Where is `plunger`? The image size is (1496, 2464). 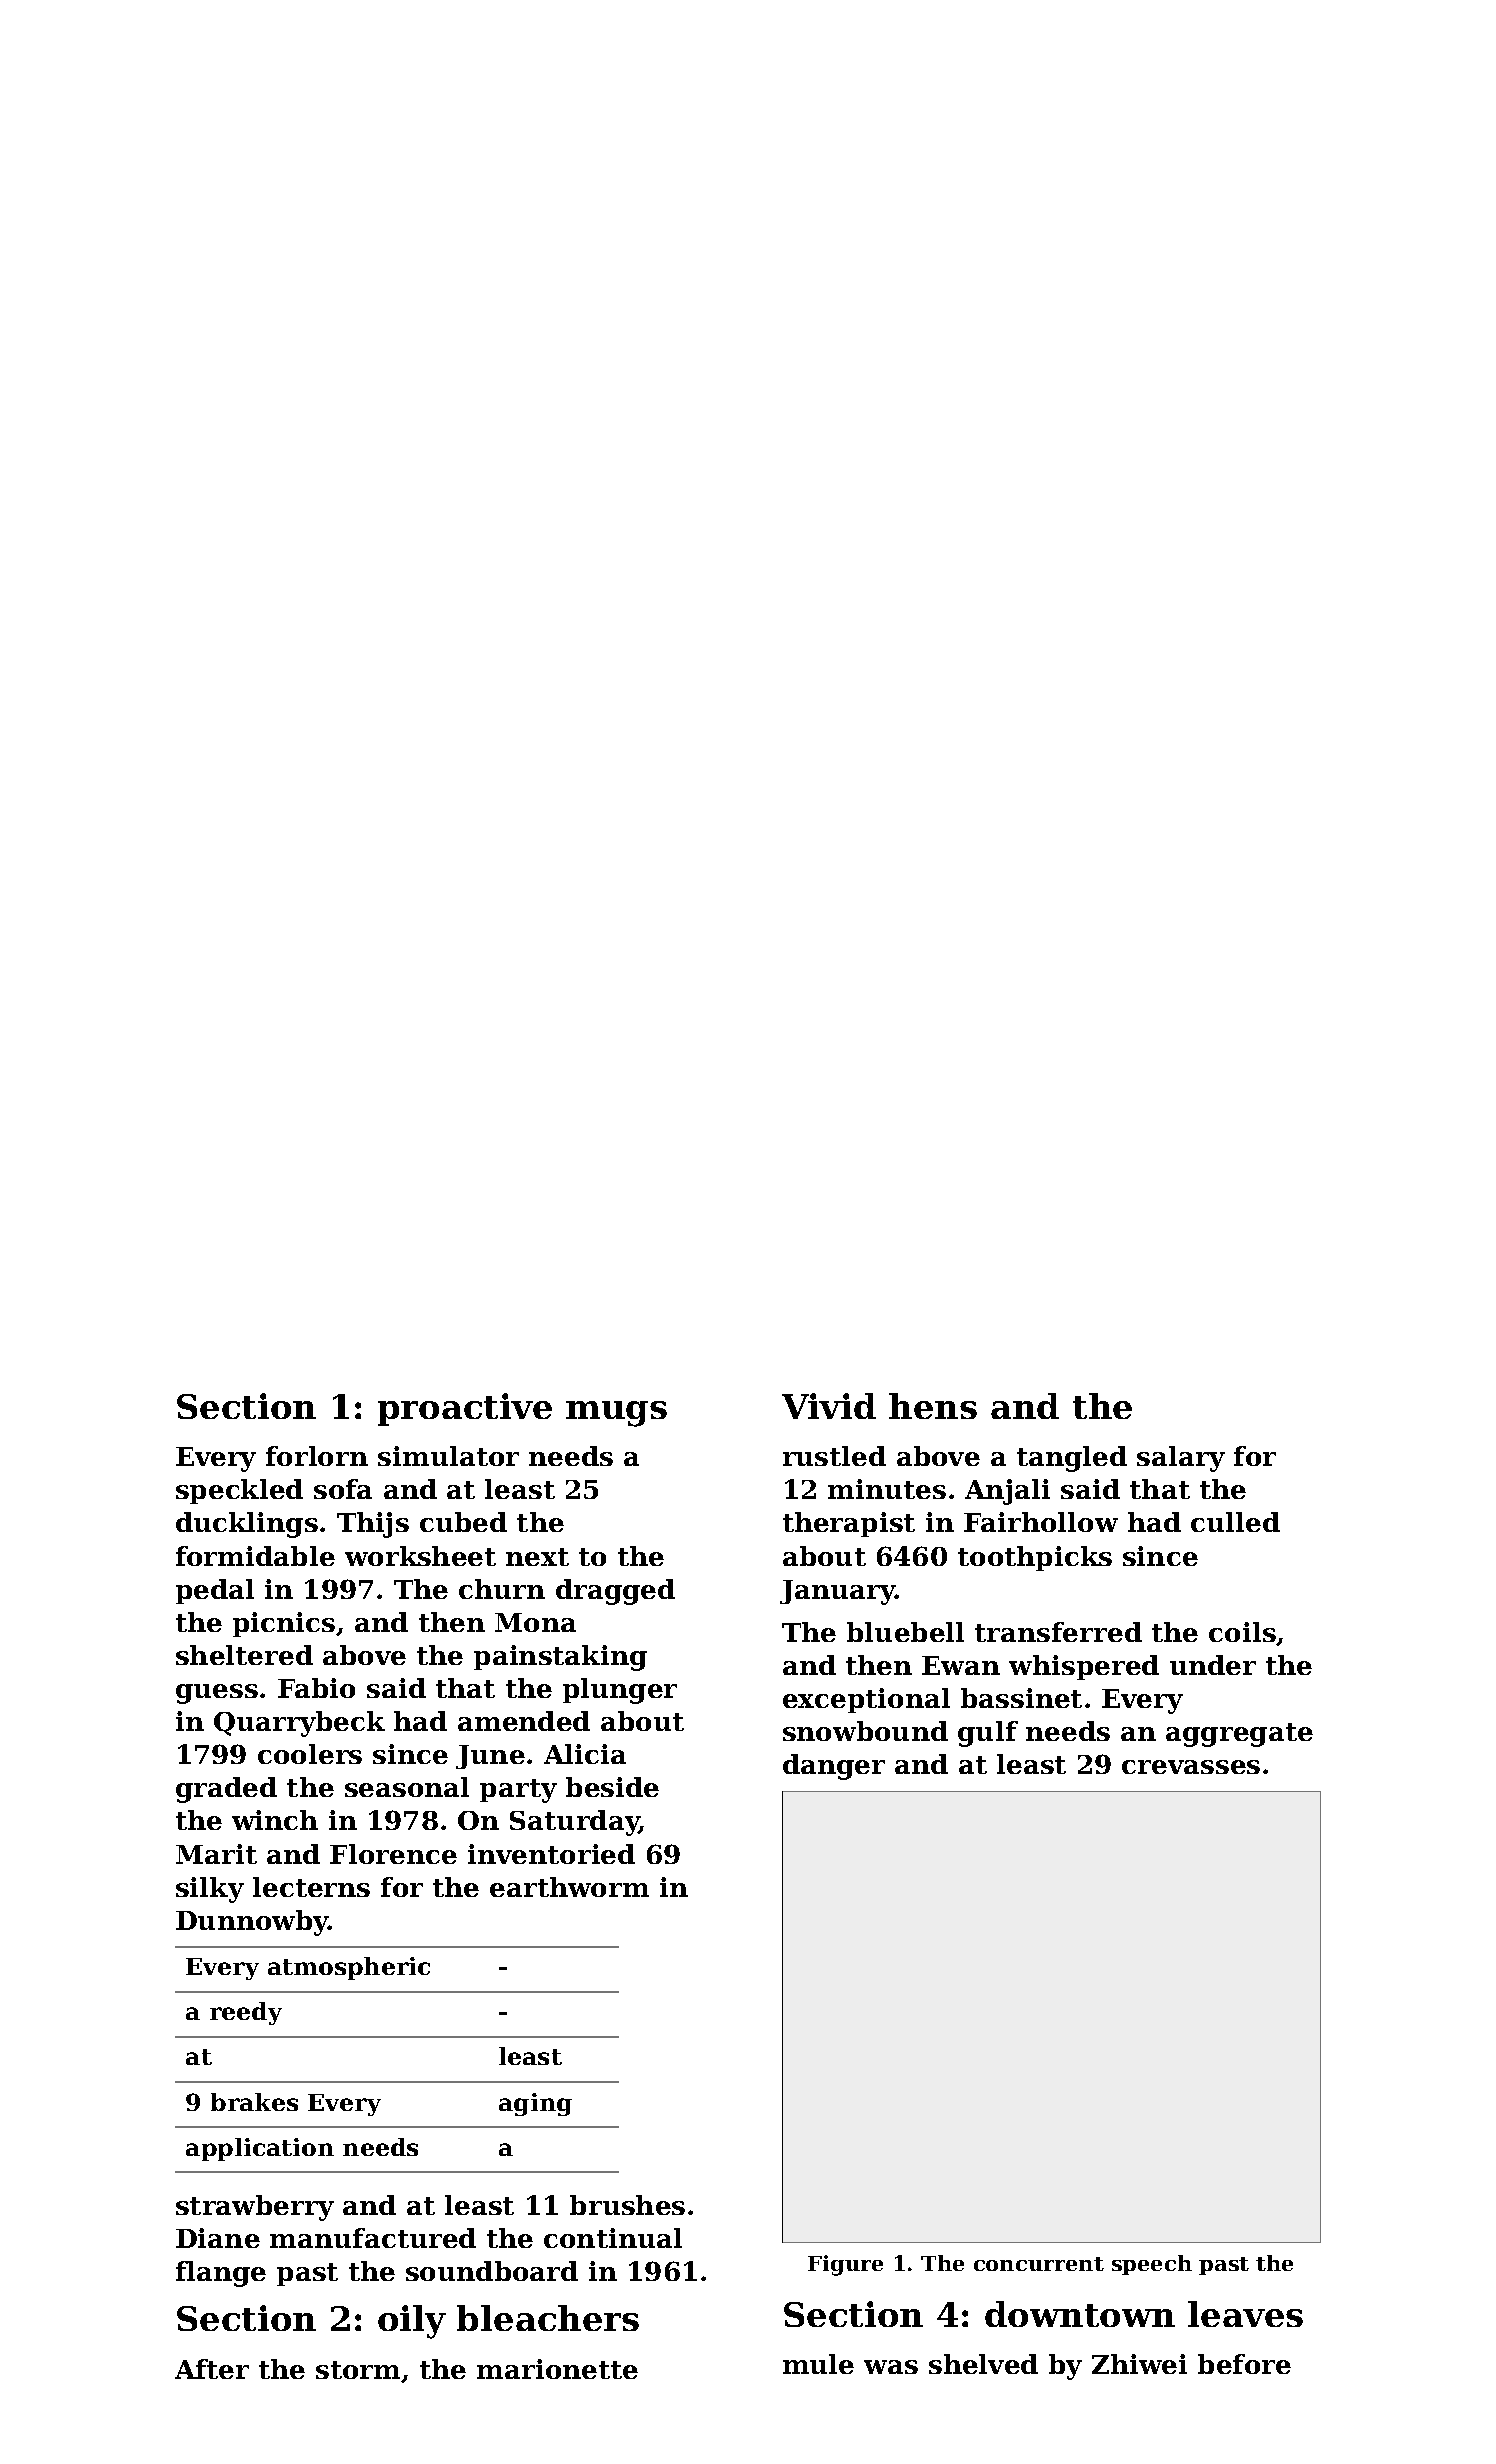 plunger is located at coordinates (620, 1691).
